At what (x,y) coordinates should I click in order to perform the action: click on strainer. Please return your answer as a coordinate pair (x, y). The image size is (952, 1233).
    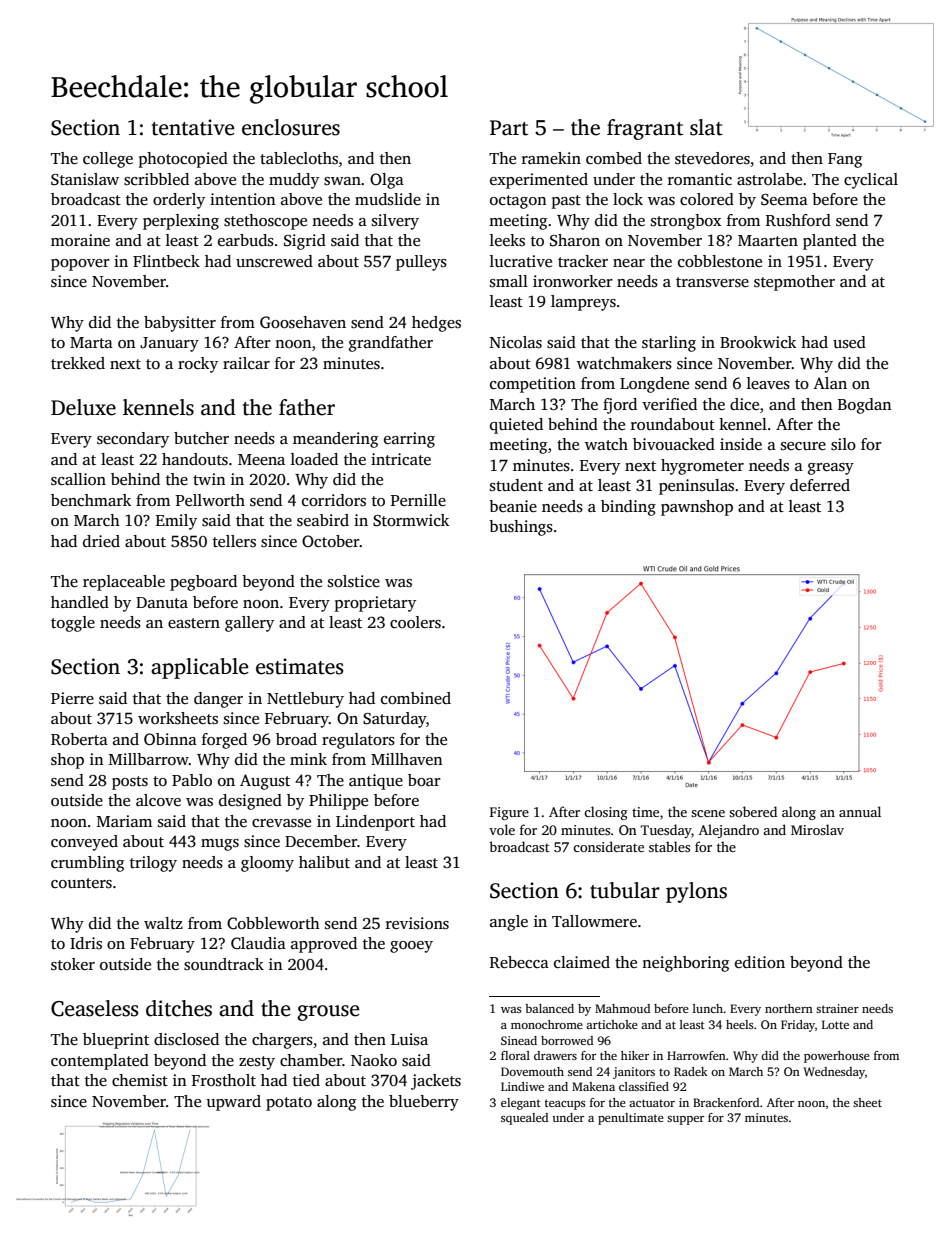
    Looking at the image, I should click on (837, 1008).
